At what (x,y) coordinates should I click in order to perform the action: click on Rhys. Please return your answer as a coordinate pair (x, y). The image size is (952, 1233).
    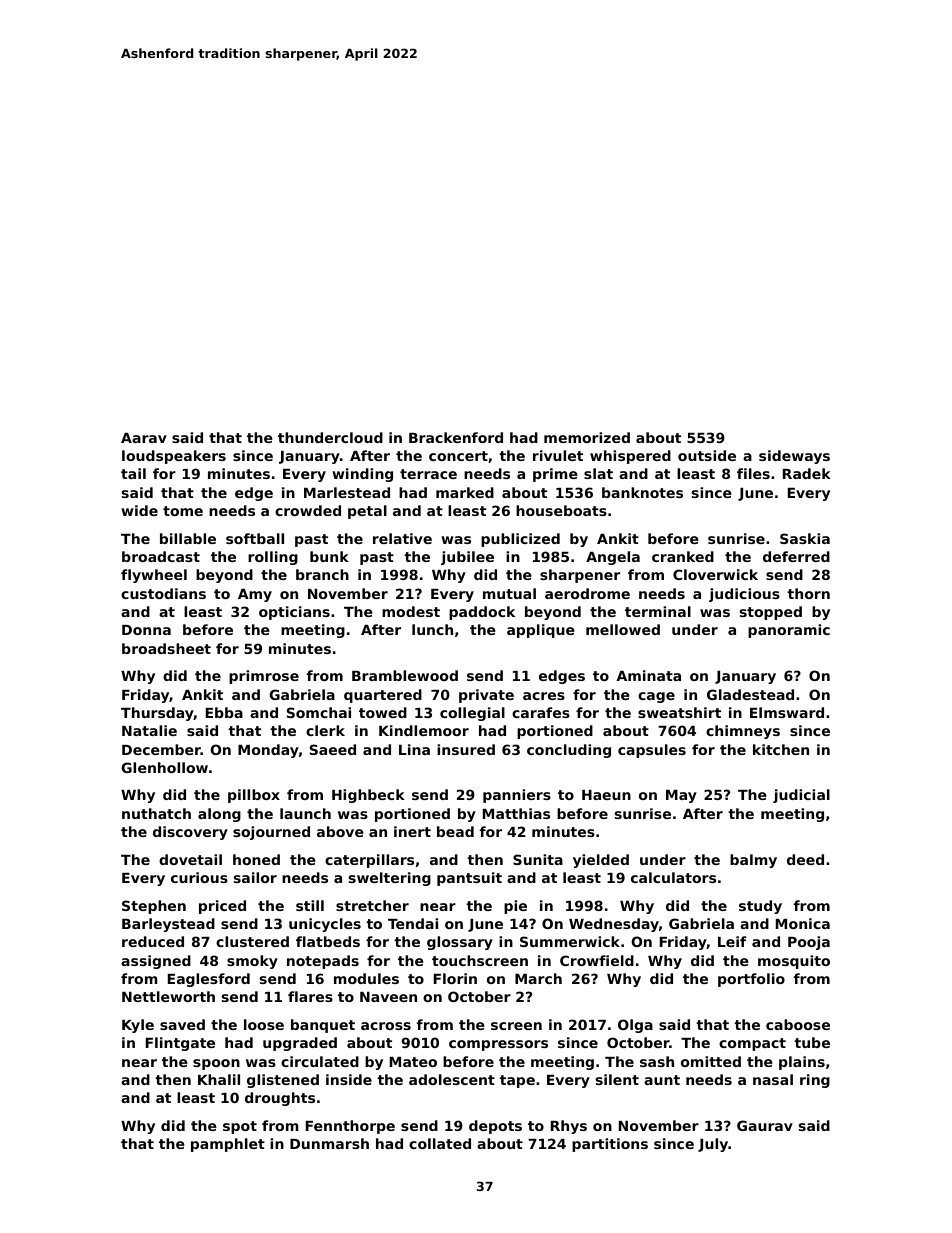
    Looking at the image, I should click on (569, 1127).
